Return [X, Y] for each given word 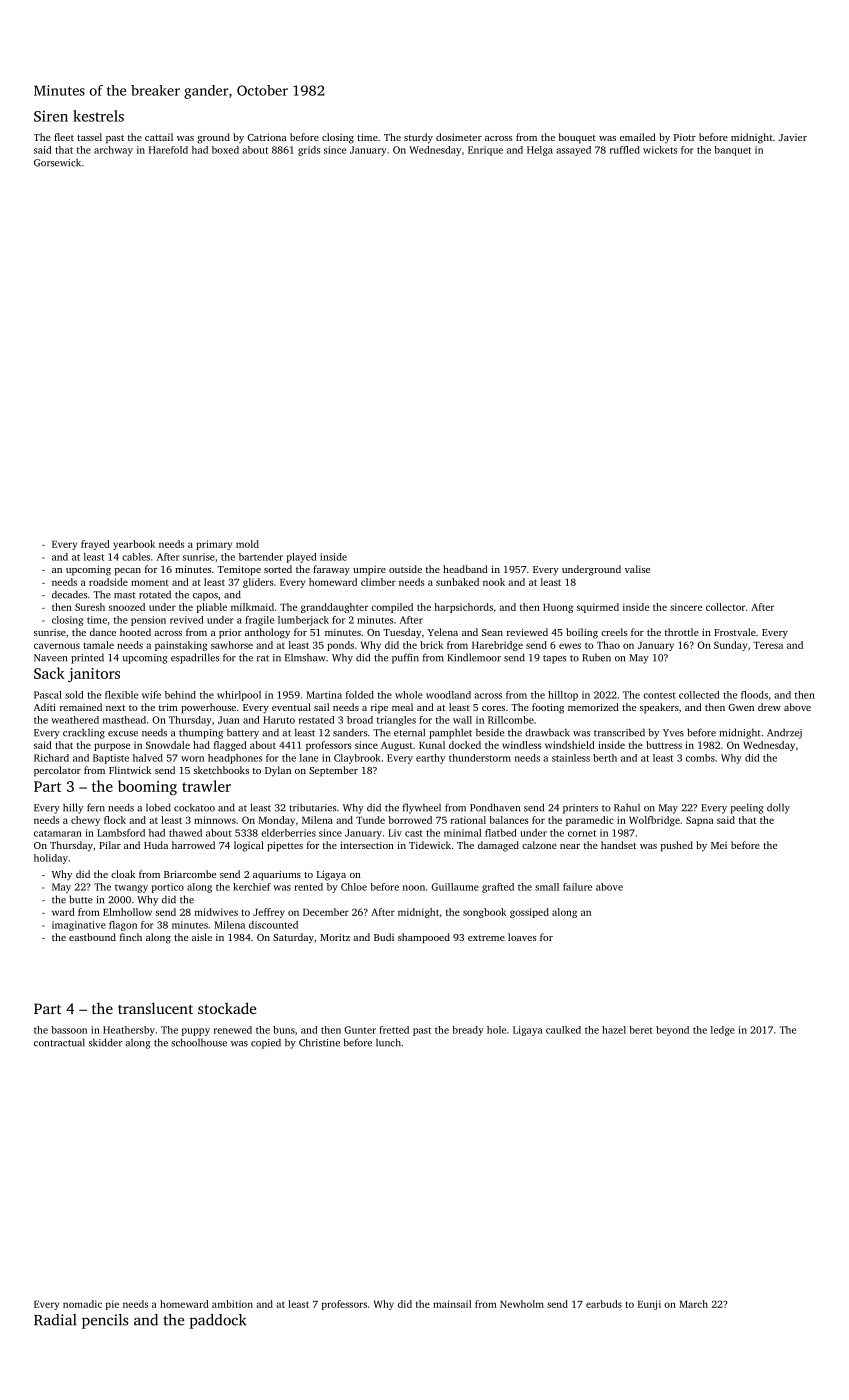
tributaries [312, 807]
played [302, 558]
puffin [405, 658]
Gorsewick [57, 162]
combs [700, 758]
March [693, 1304]
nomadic [82, 1304]
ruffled [625, 150]
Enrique [485, 151]
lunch [388, 1042]
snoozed [127, 607]
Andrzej [784, 733]
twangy [131, 888]
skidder [105, 1042]
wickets [660, 150]
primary [214, 545]
